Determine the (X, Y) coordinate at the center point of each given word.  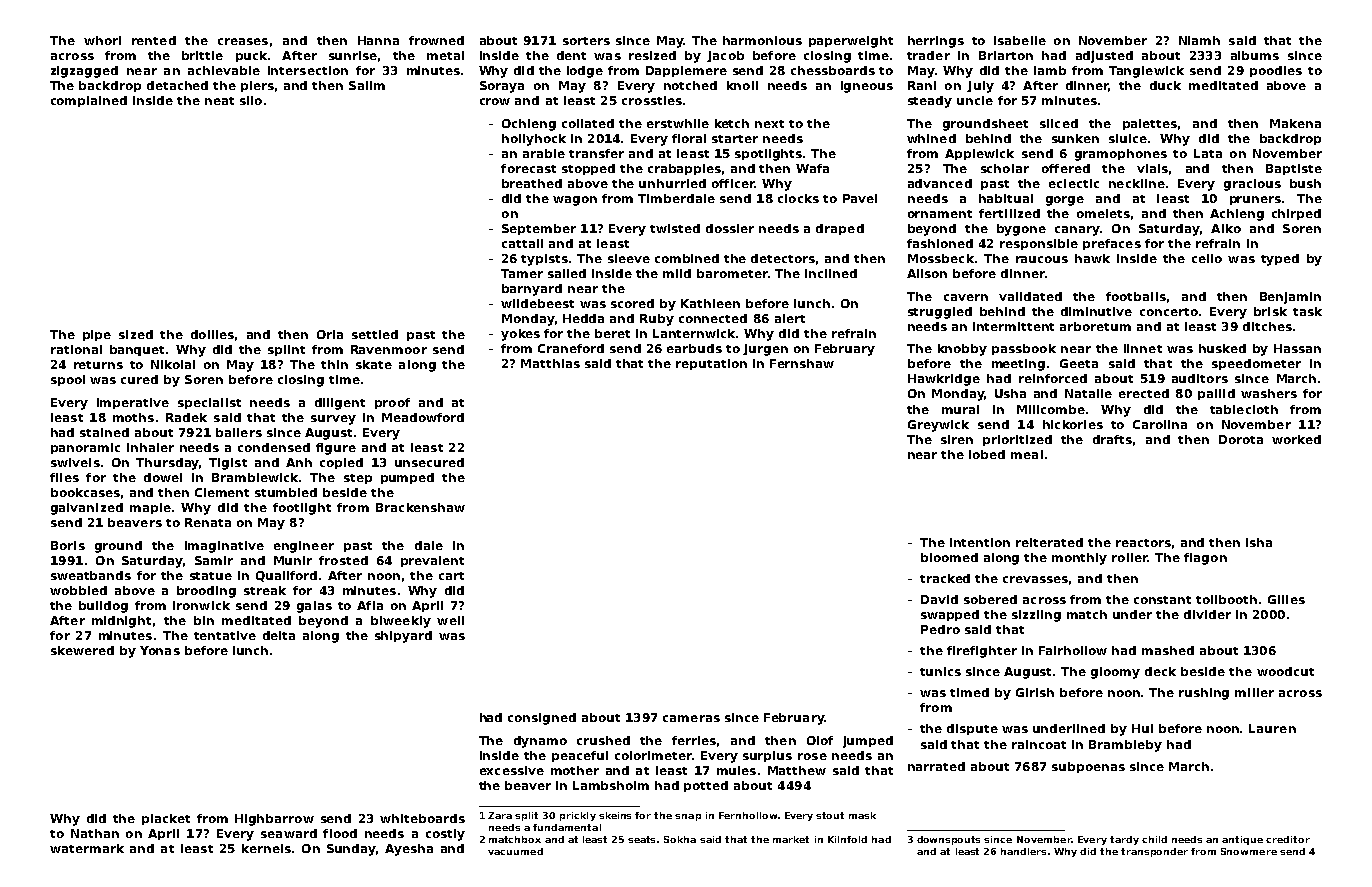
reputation (711, 364)
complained (89, 101)
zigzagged (84, 72)
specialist (209, 403)
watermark (87, 848)
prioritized (1017, 440)
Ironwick (201, 605)
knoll (742, 85)
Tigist (228, 464)
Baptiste (1294, 169)
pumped (407, 478)
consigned (542, 719)
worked (1296, 439)
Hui (1142, 728)
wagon (575, 201)
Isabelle (1020, 40)
